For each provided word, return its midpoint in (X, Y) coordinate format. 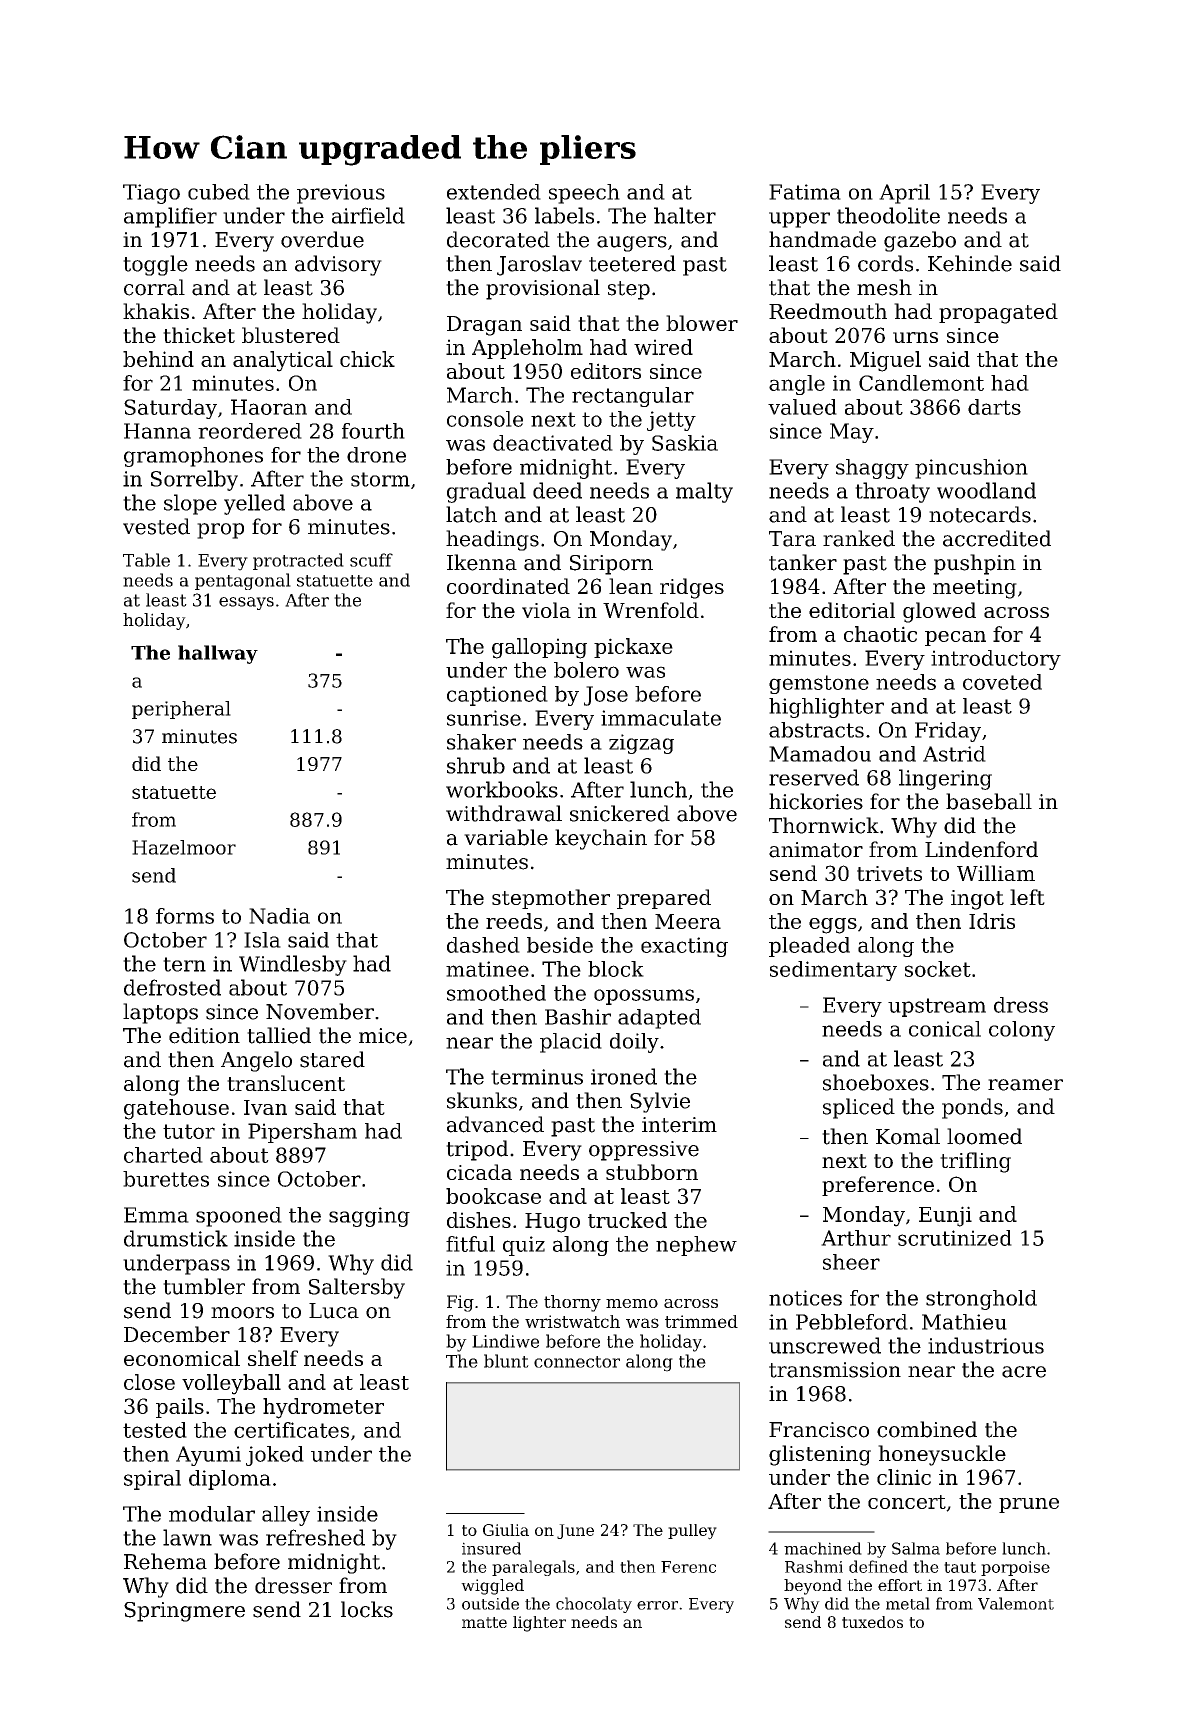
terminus (537, 1077)
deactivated (553, 443)
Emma (156, 1215)
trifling (975, 1162)
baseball (989, 801)
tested (155, 1430)
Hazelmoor (184, 847)
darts (994, 407)
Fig (460, 1303)
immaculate (661, 718)
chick (367, 359)
